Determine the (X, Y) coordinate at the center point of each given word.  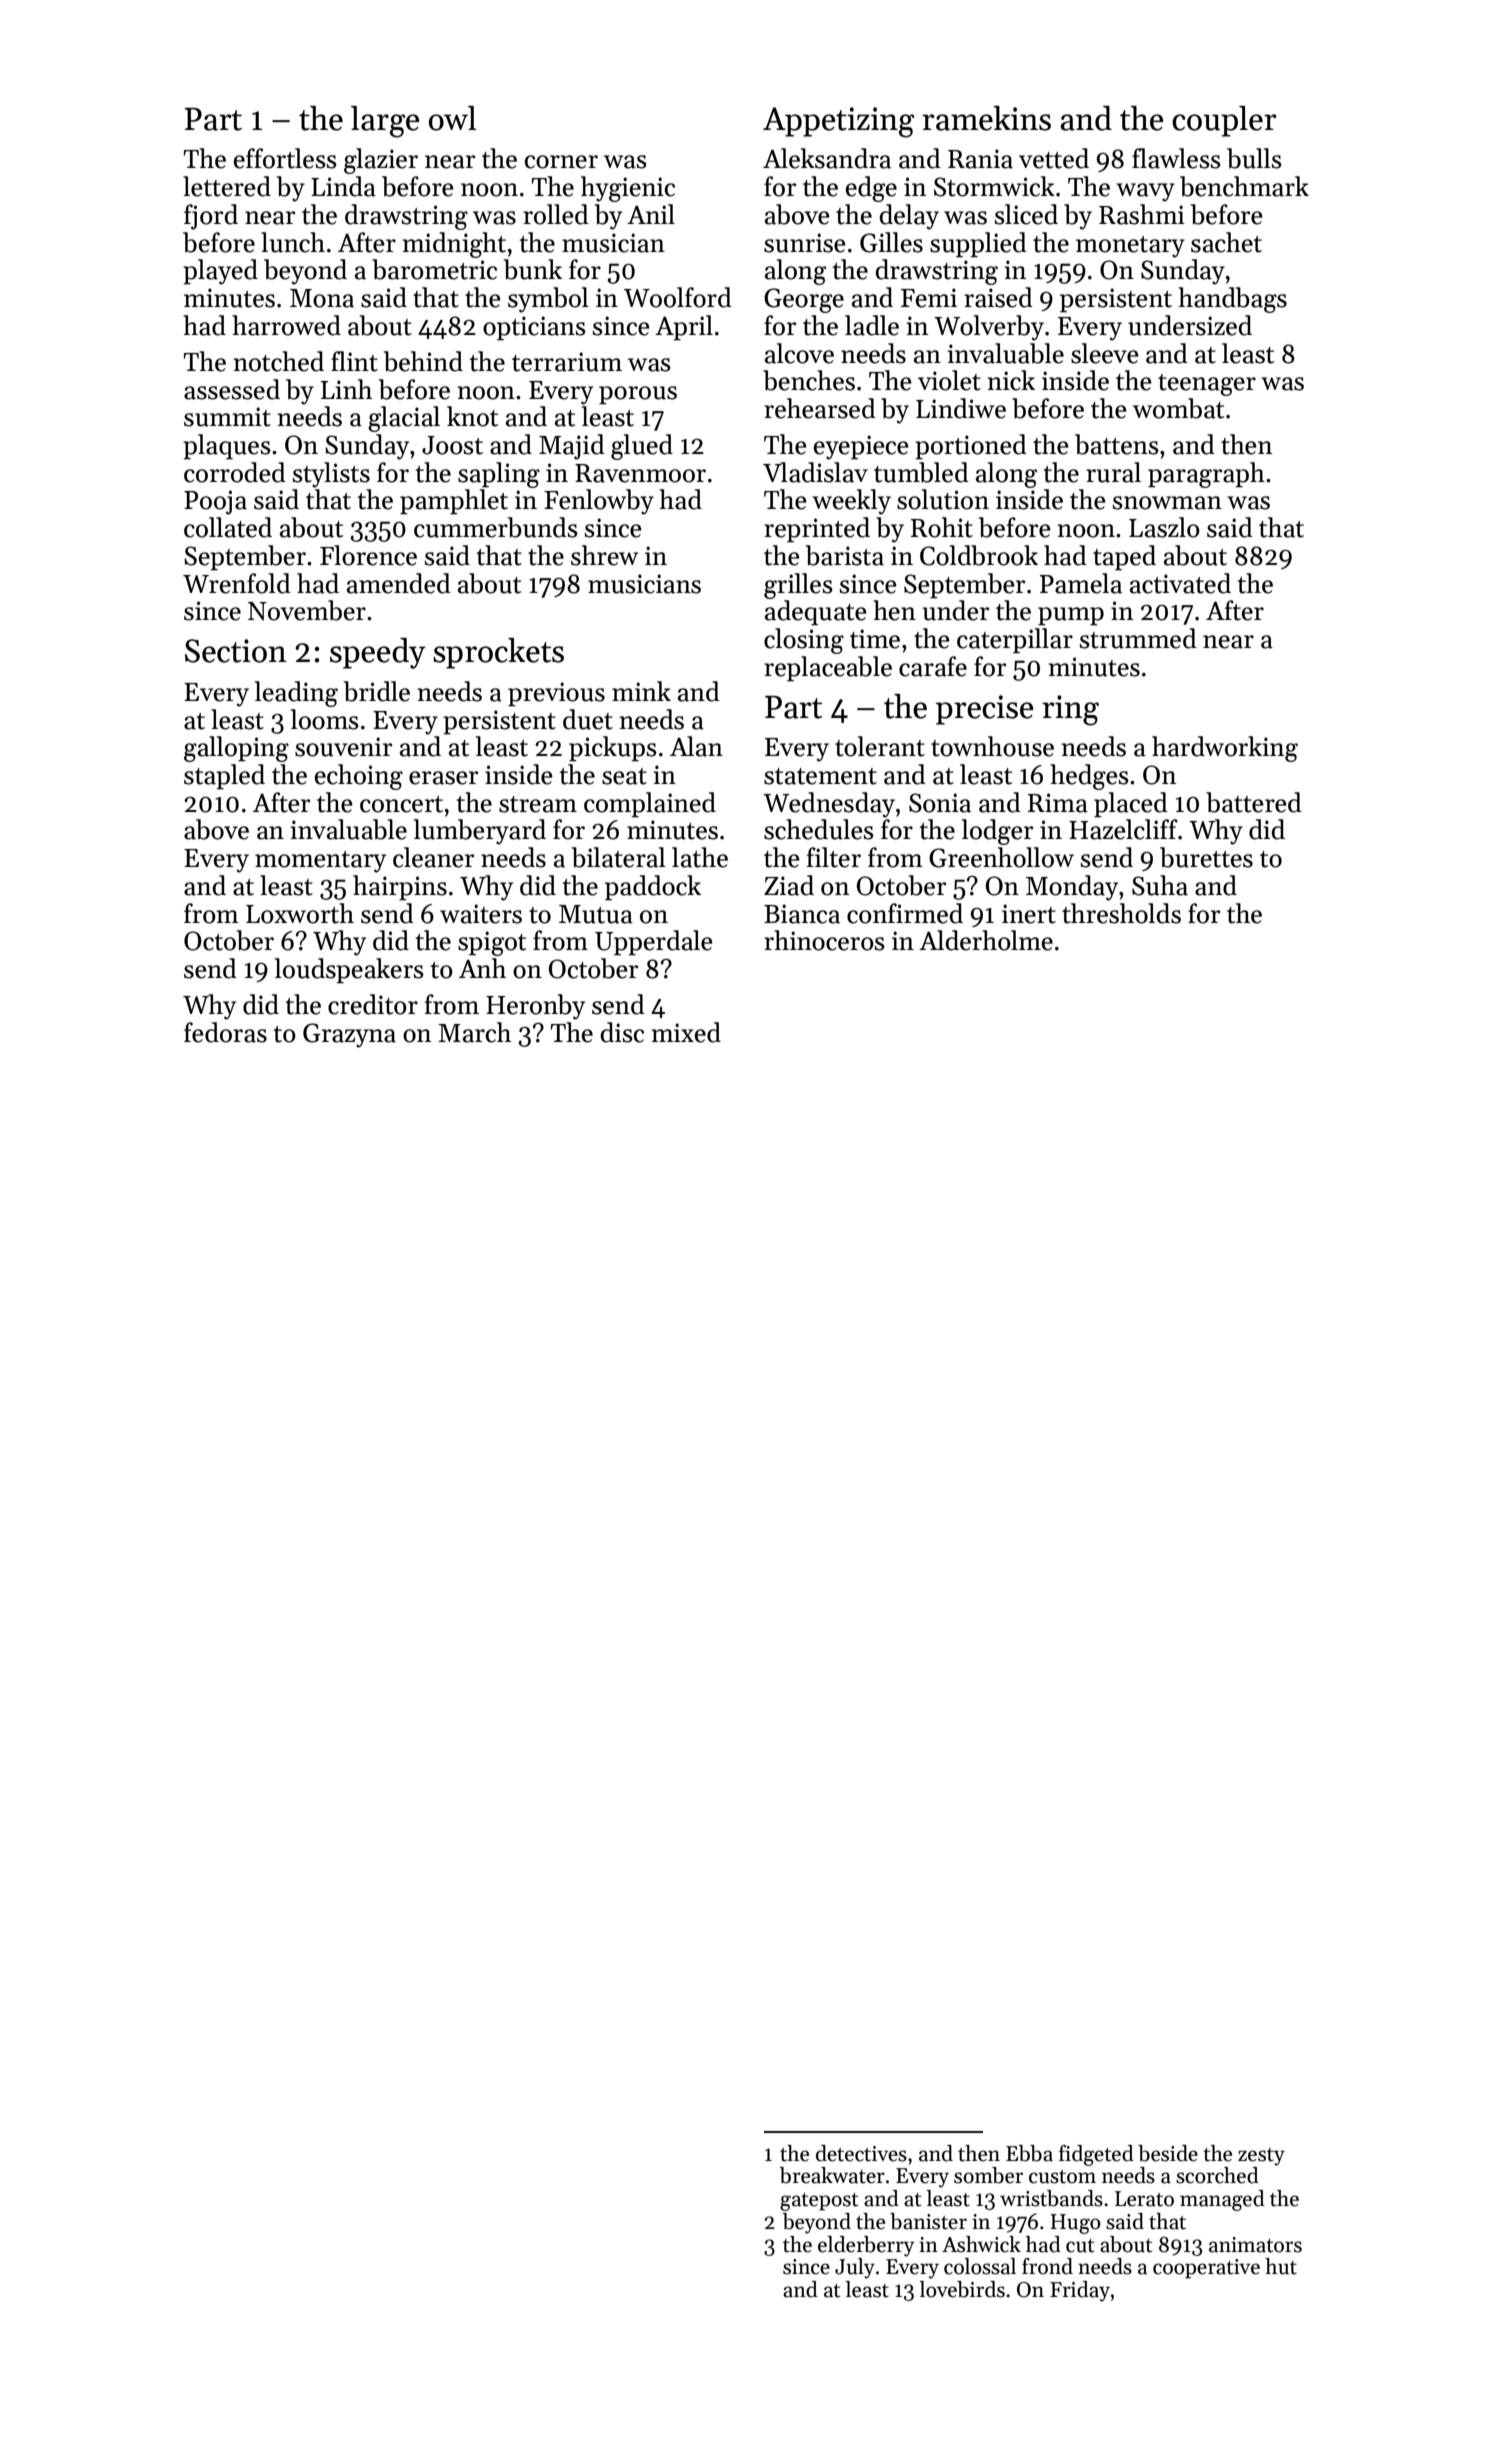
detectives (861, 2153)
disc (622, 1032)
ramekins (986, 118)
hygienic (628, 189)
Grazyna (349, 1035)
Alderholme (986, 940)
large (385, 122)
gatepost (819, 2202)
